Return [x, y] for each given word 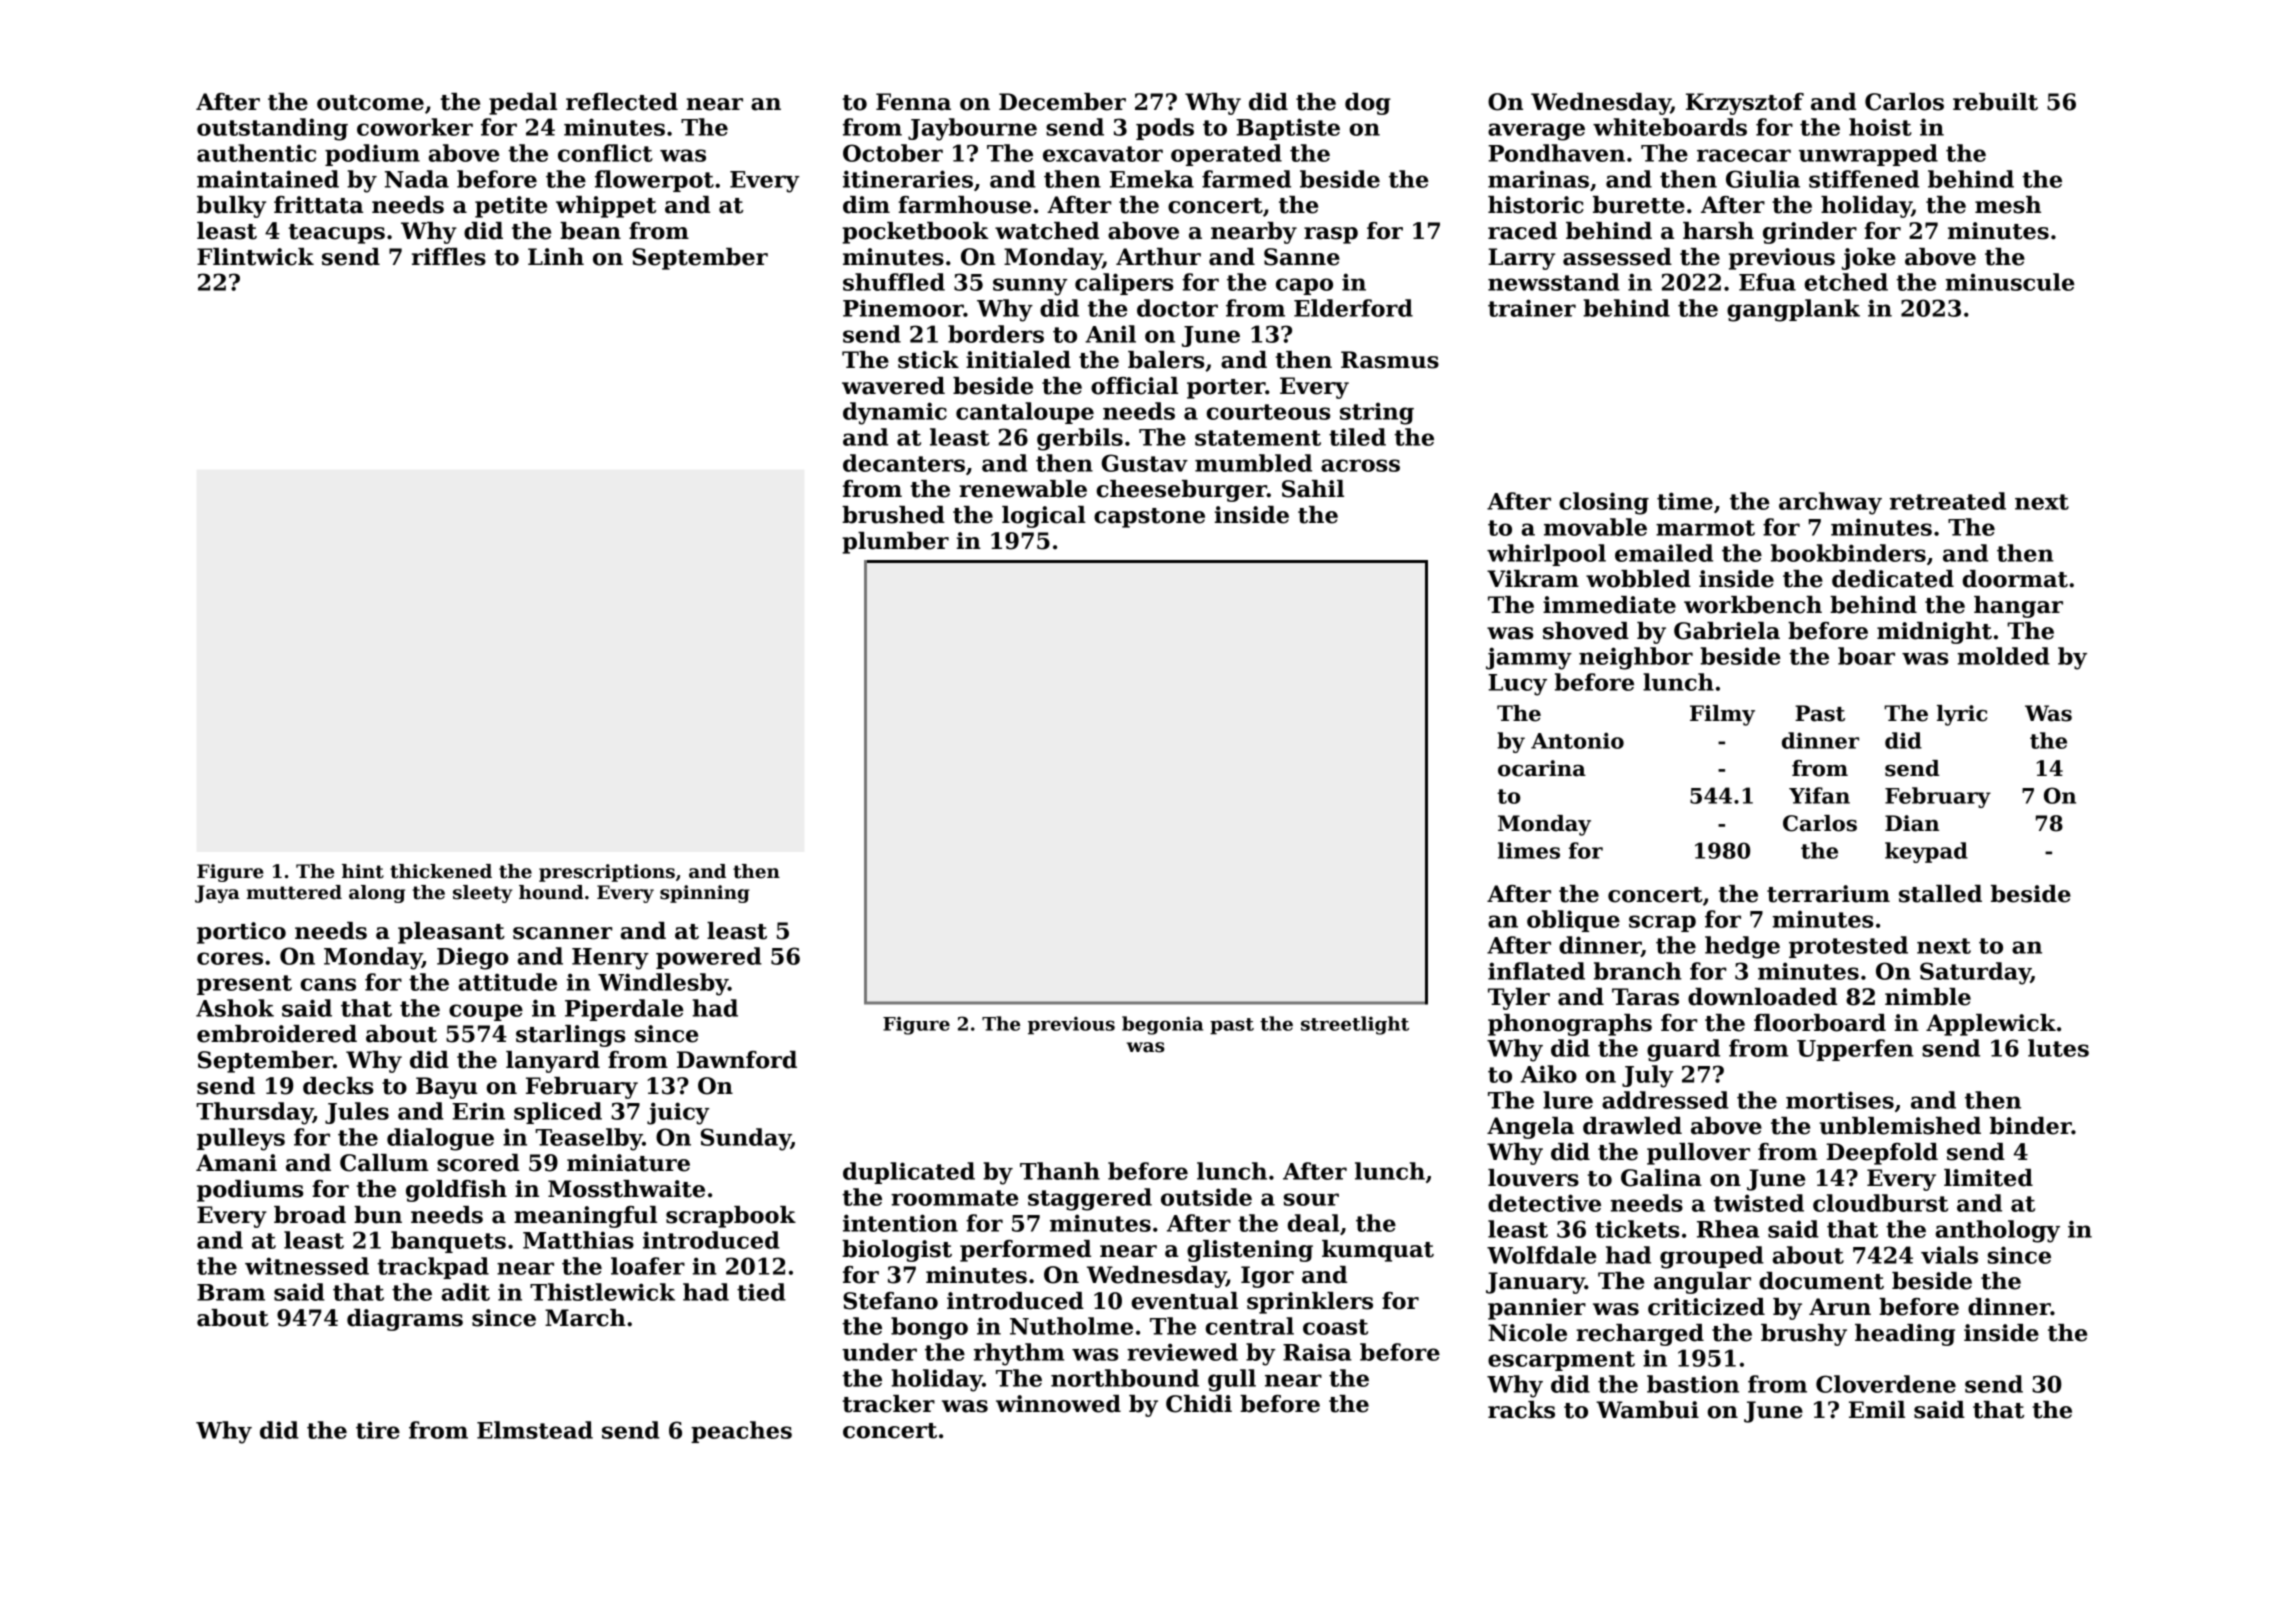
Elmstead [535, 1430]
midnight [1934, 633]
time [1685, 501]
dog [1368, 104]
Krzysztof [1745, 104]
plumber [895, 543]
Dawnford [737, 1060]
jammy [1529, 658]
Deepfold [1882, 1154]
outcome [370, 103]
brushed [893, 515]
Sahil [1313, 489]
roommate [954, 1198]
